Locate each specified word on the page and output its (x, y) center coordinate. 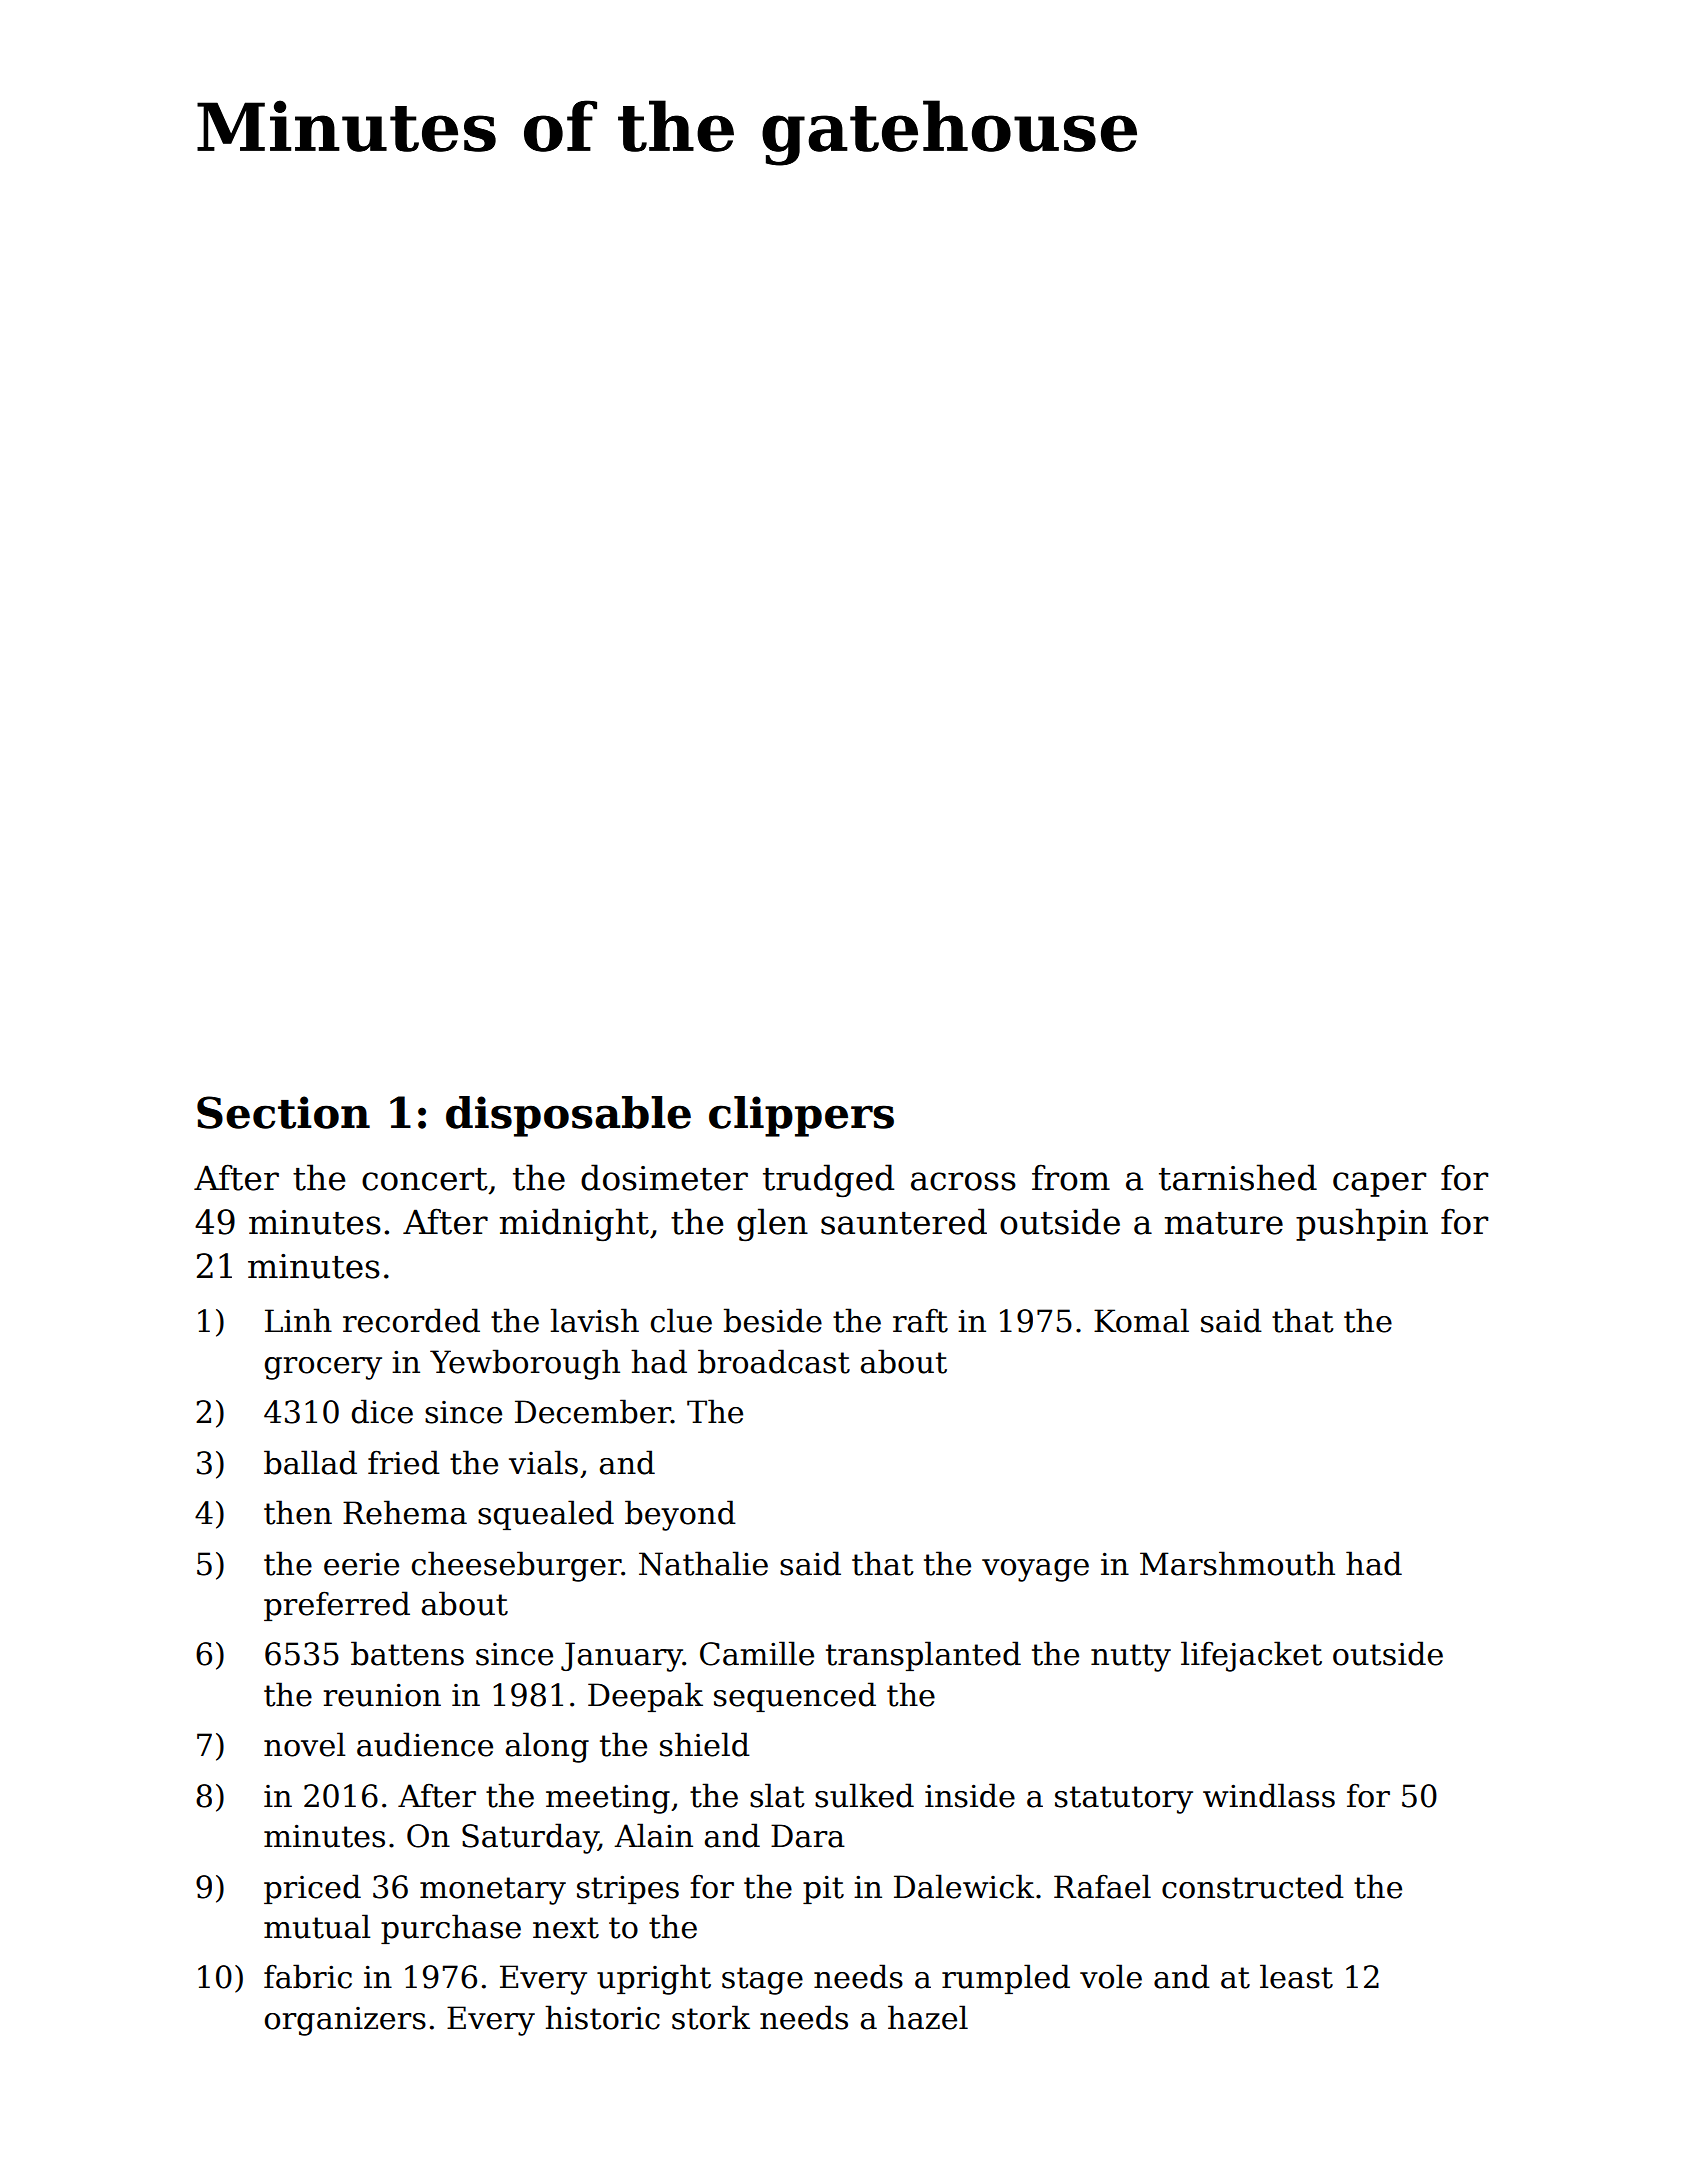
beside (773, 1320)
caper (1379, 1184)
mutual (317, 1926)
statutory (1124, 1800)
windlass (1269, 1795)
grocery (323, 1368)
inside (970, 1795)
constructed (1253, 1886)
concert (425, 1179)
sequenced (795, 1697)
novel (304, 1744)
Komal (1141, 1320)
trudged (828, 1180)
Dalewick (964, 1886)
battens (407, 1653)
